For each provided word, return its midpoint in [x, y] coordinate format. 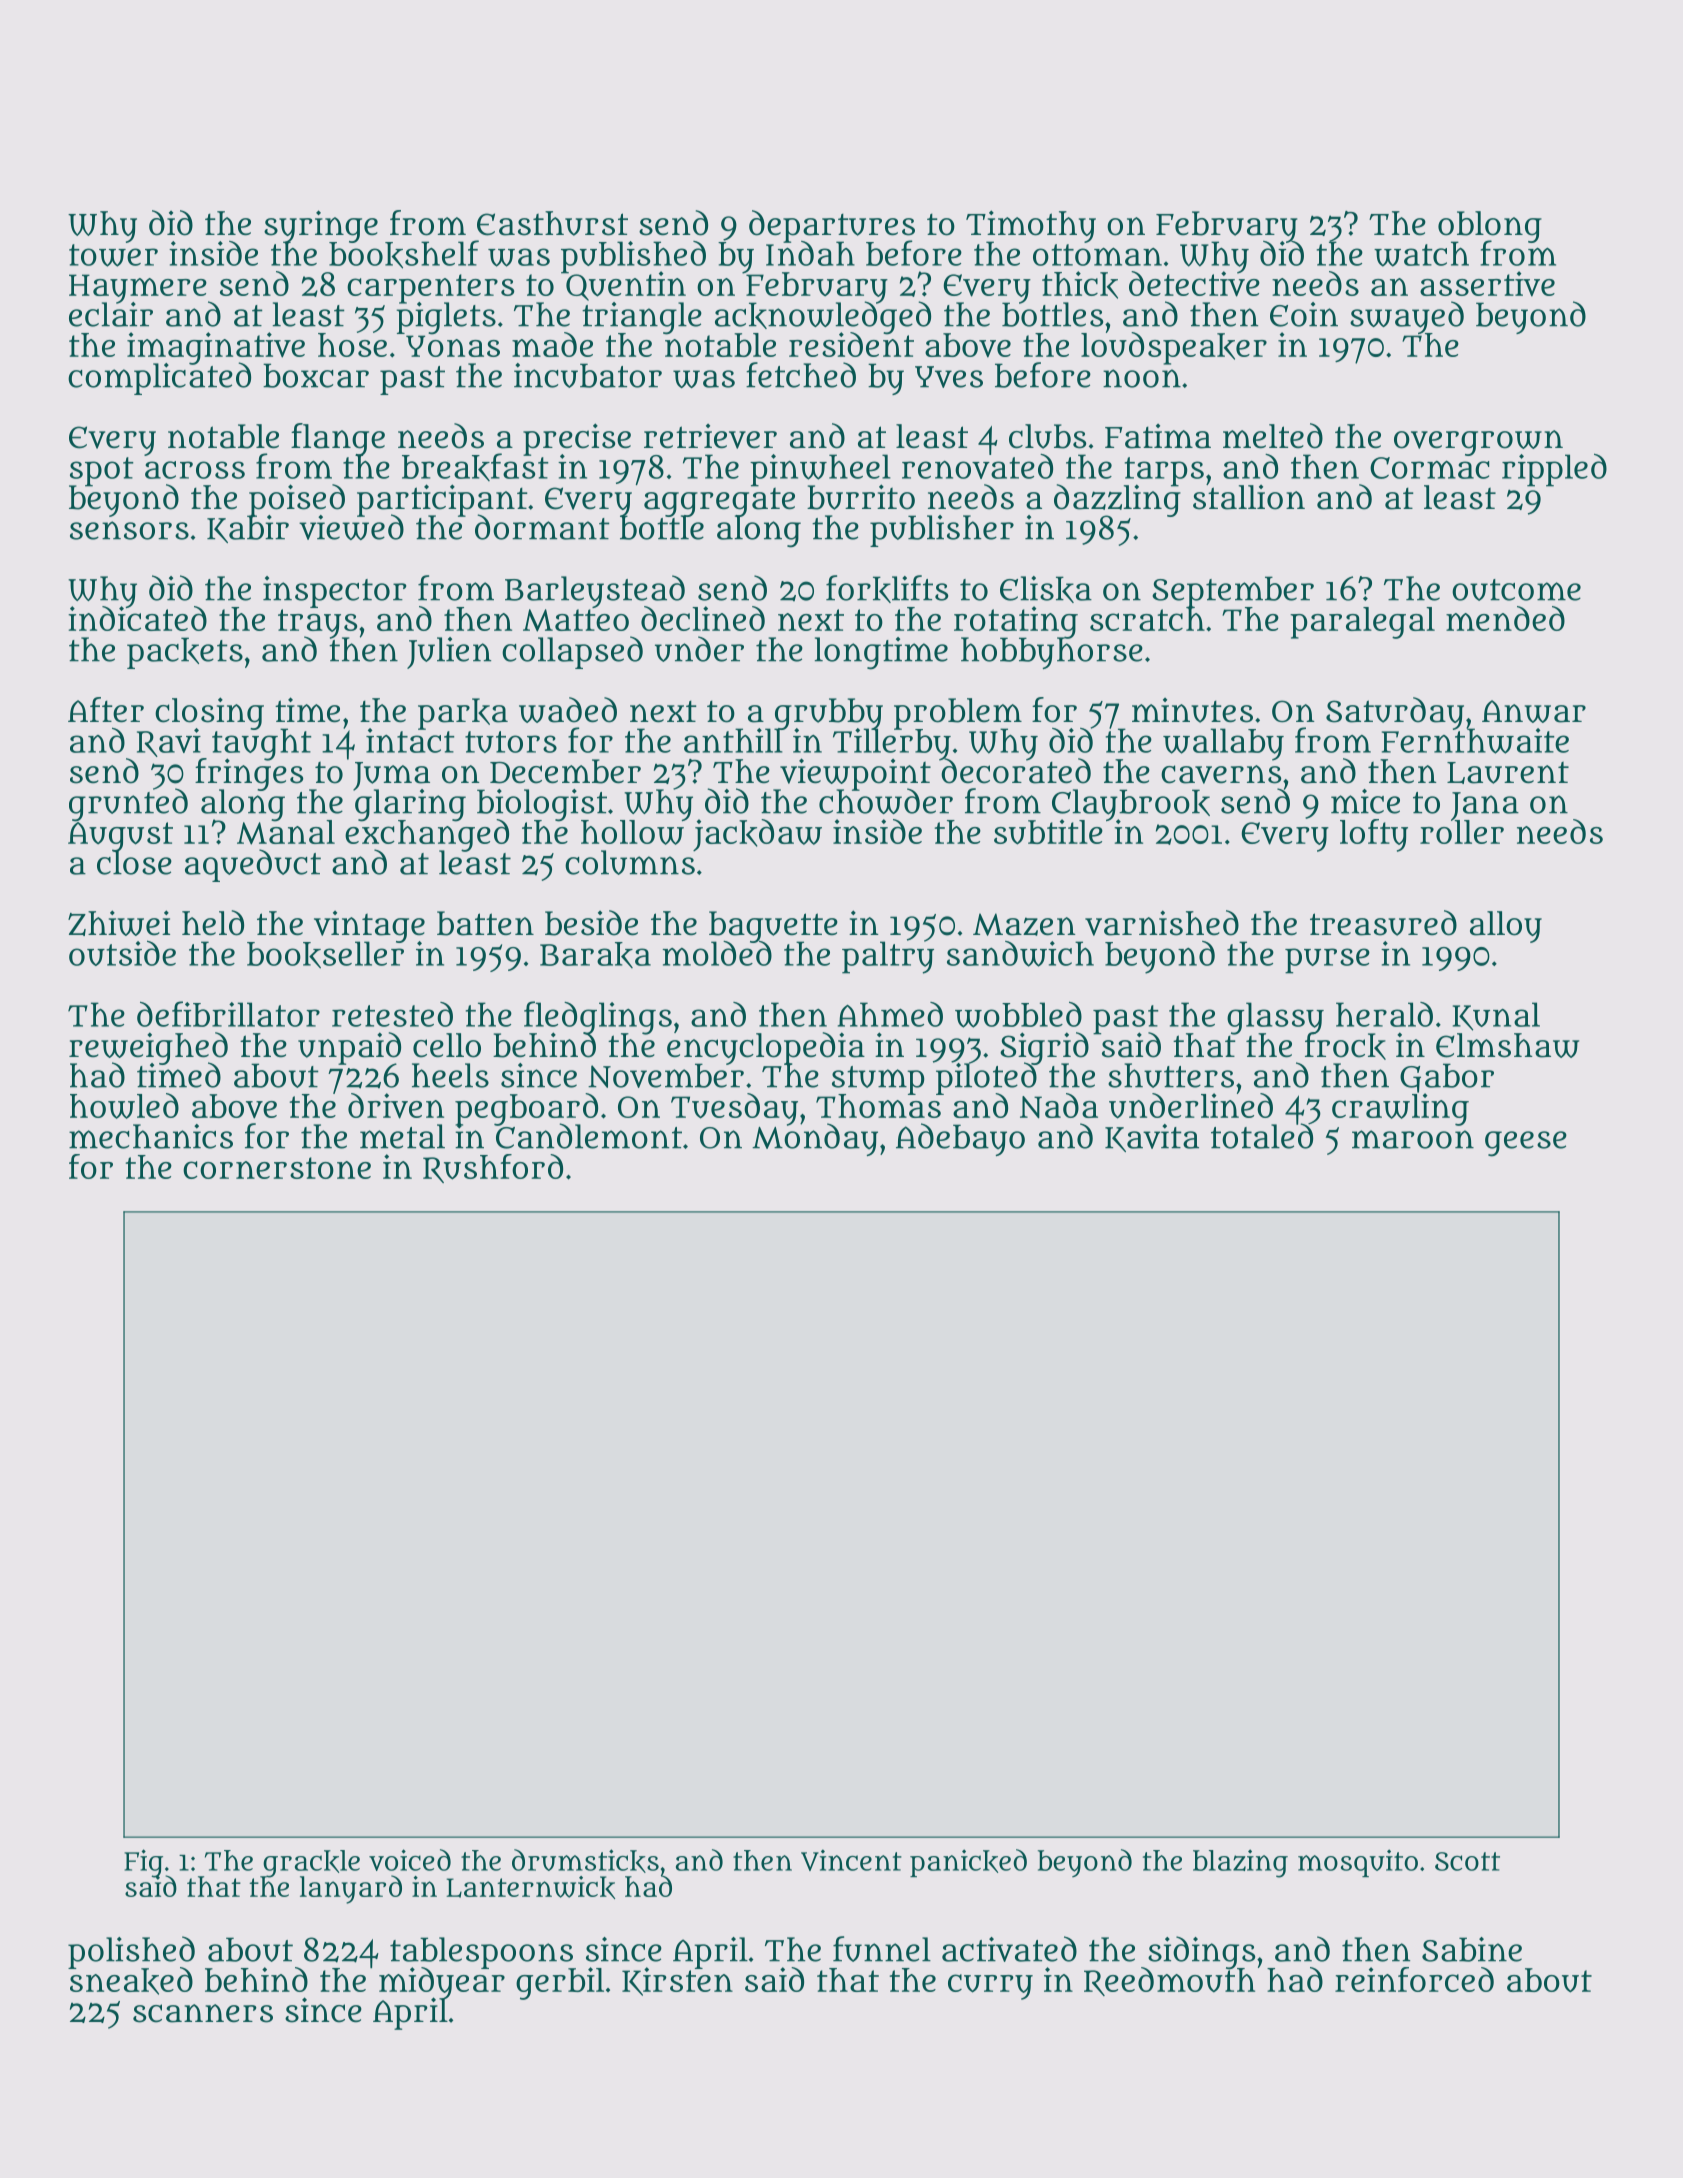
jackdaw [757, 835]
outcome [1516, 590]
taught [262, 744]
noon [1142, 378]
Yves [949, 377]
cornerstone [277, 1168]
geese [1526, 1144]
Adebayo [960, 1139]
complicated [159, 379]
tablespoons [481, 1952]
